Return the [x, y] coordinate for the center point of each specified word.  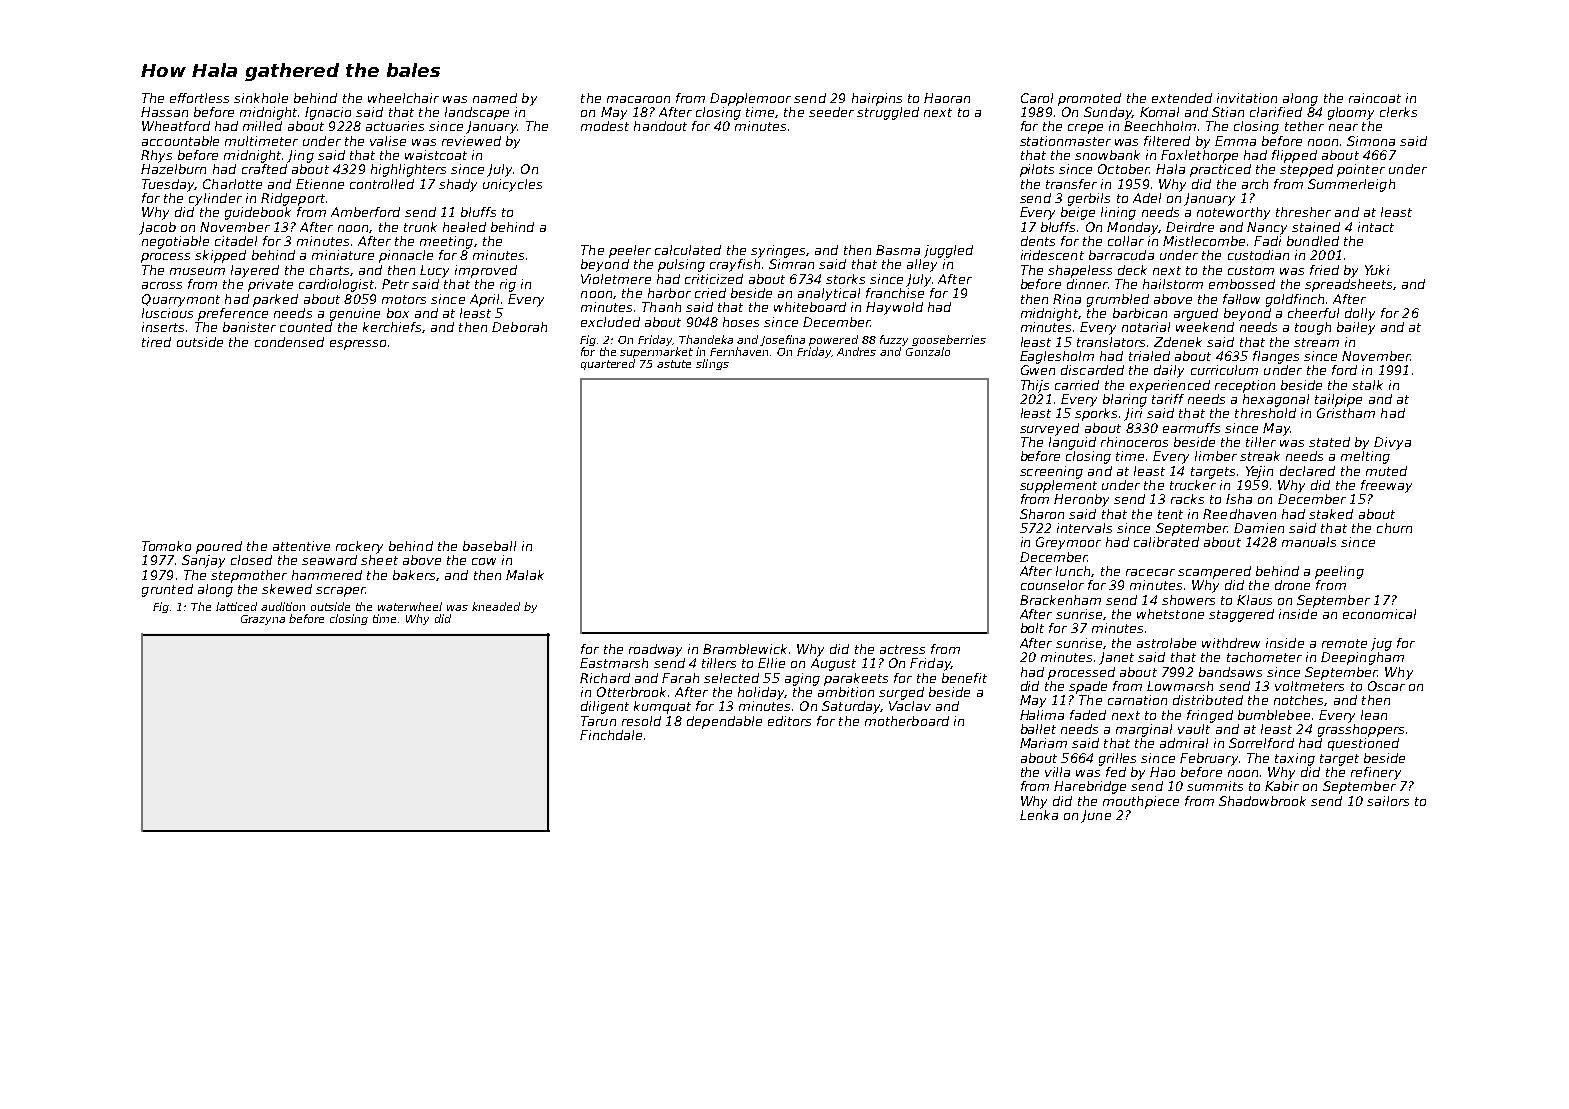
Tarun [598, 721]
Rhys [156, 156]
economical [1379, 614]
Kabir [1282, 786]
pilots [1037, 170]
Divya [1392, 443]
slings [712, 364]
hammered [327, 575]
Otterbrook [631, 692]
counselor [1052, 585]
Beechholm [1160, 126]
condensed [289, 342]
